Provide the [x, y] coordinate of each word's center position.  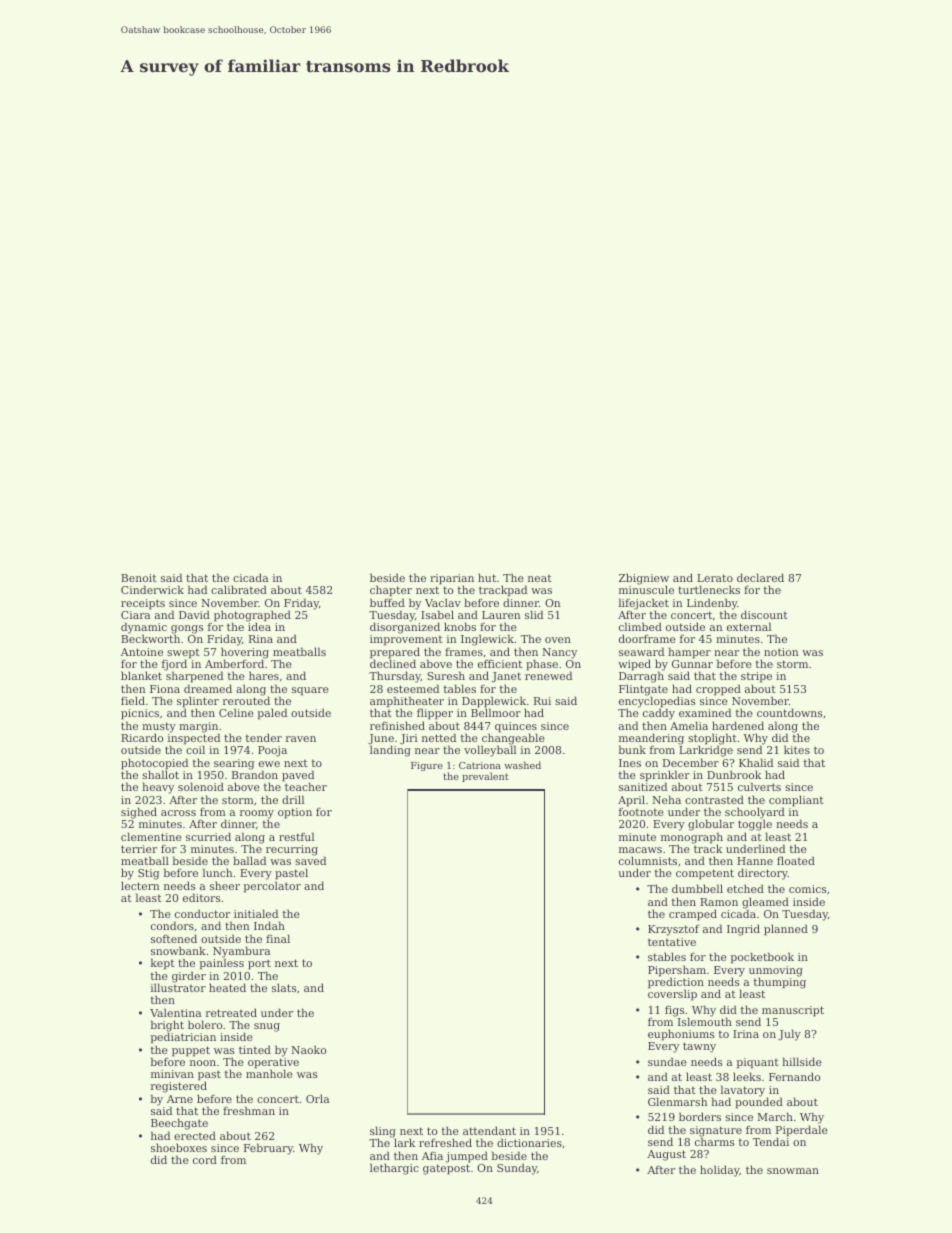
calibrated [239, 589]
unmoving [776, 971]
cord [205, 1159]
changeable [513, 739]
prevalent [485, 777]
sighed [139, 813]
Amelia [689, 725]
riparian [452, 580]
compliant [796, 801]
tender [263, 737]
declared [760, 577]
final [278, 938]
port [259, 964]
